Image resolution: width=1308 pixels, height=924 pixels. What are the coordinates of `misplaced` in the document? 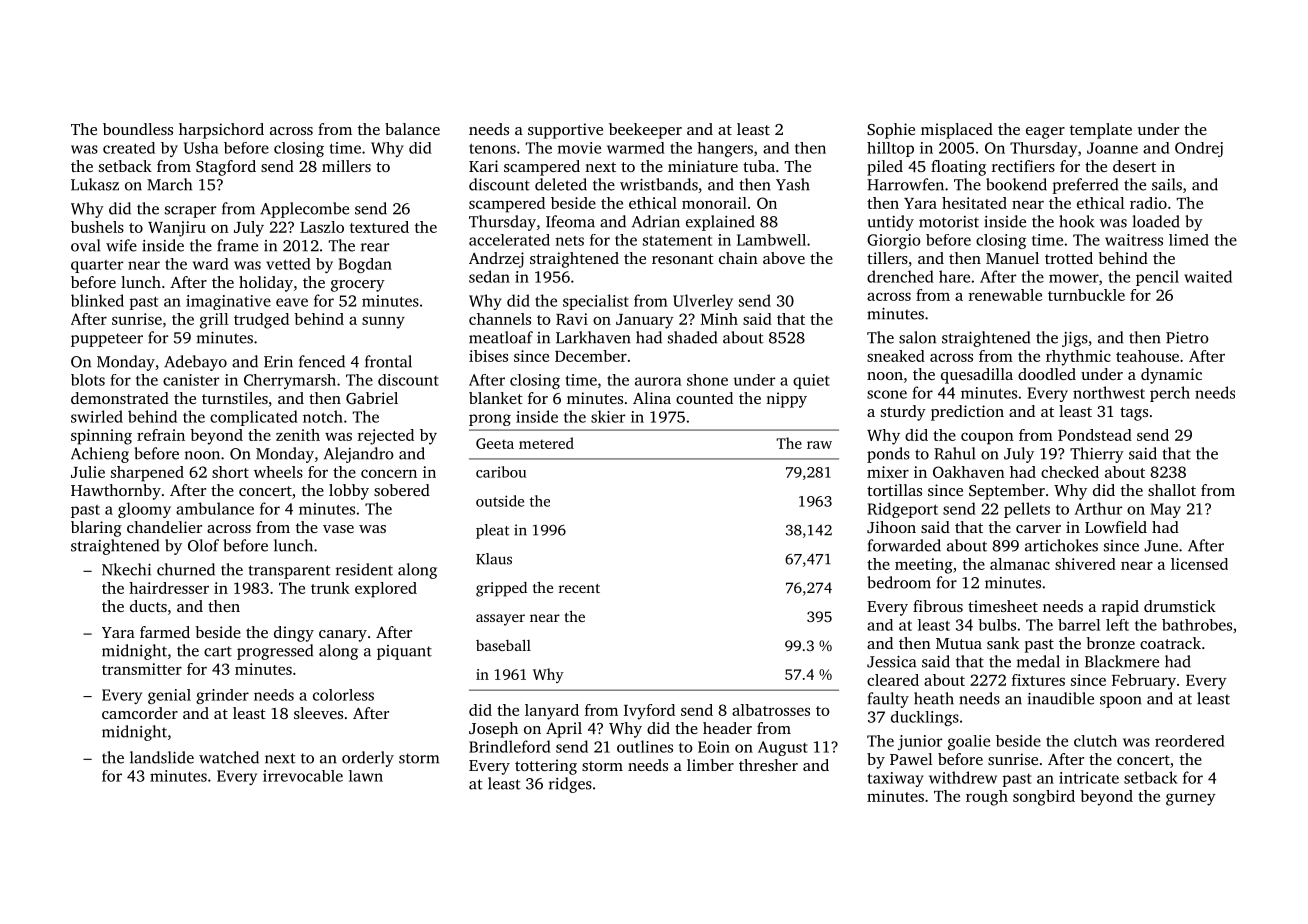 It's located at (957, 131).
